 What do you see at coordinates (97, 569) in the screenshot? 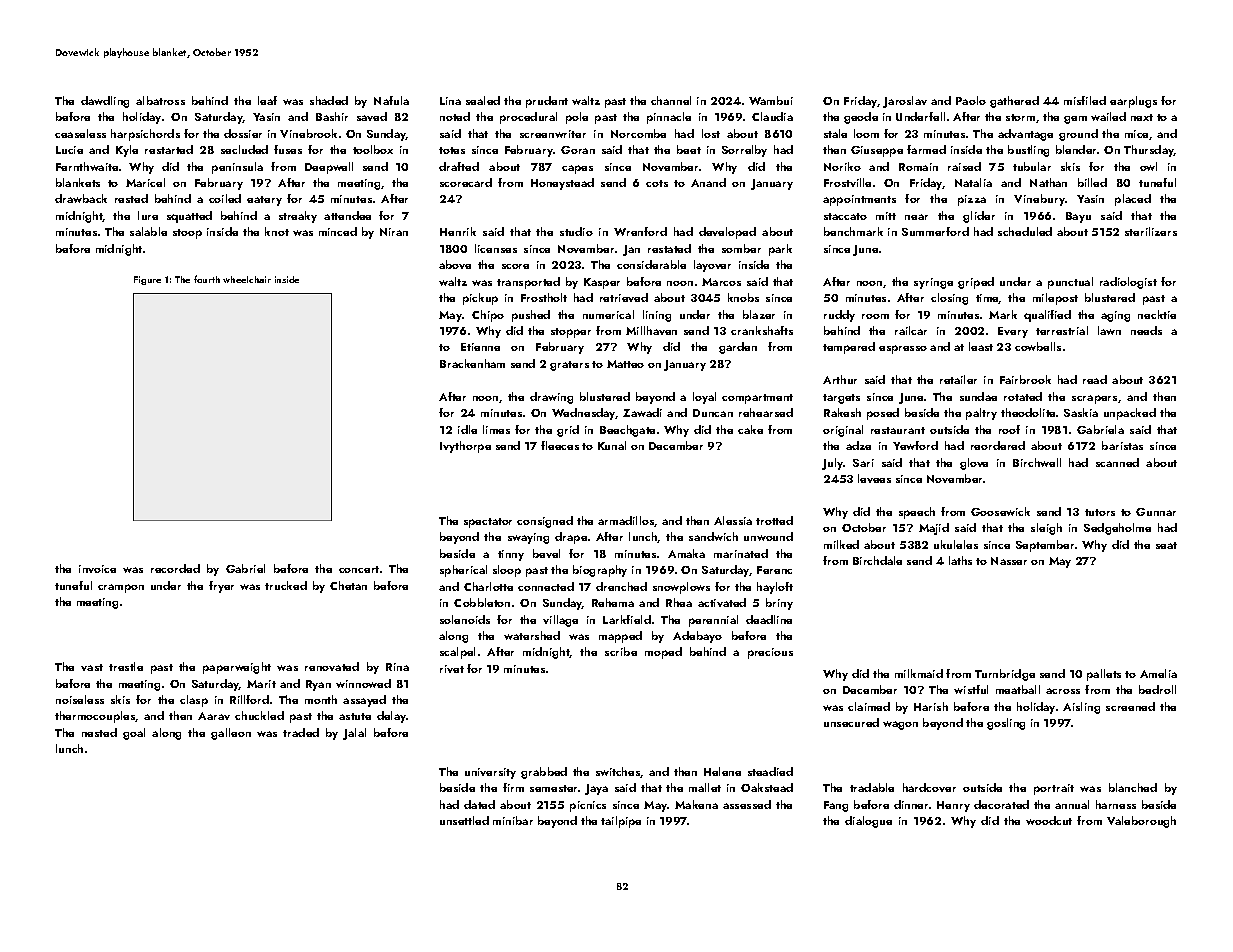
I see `invoice` at bounding box center [97, 569].
